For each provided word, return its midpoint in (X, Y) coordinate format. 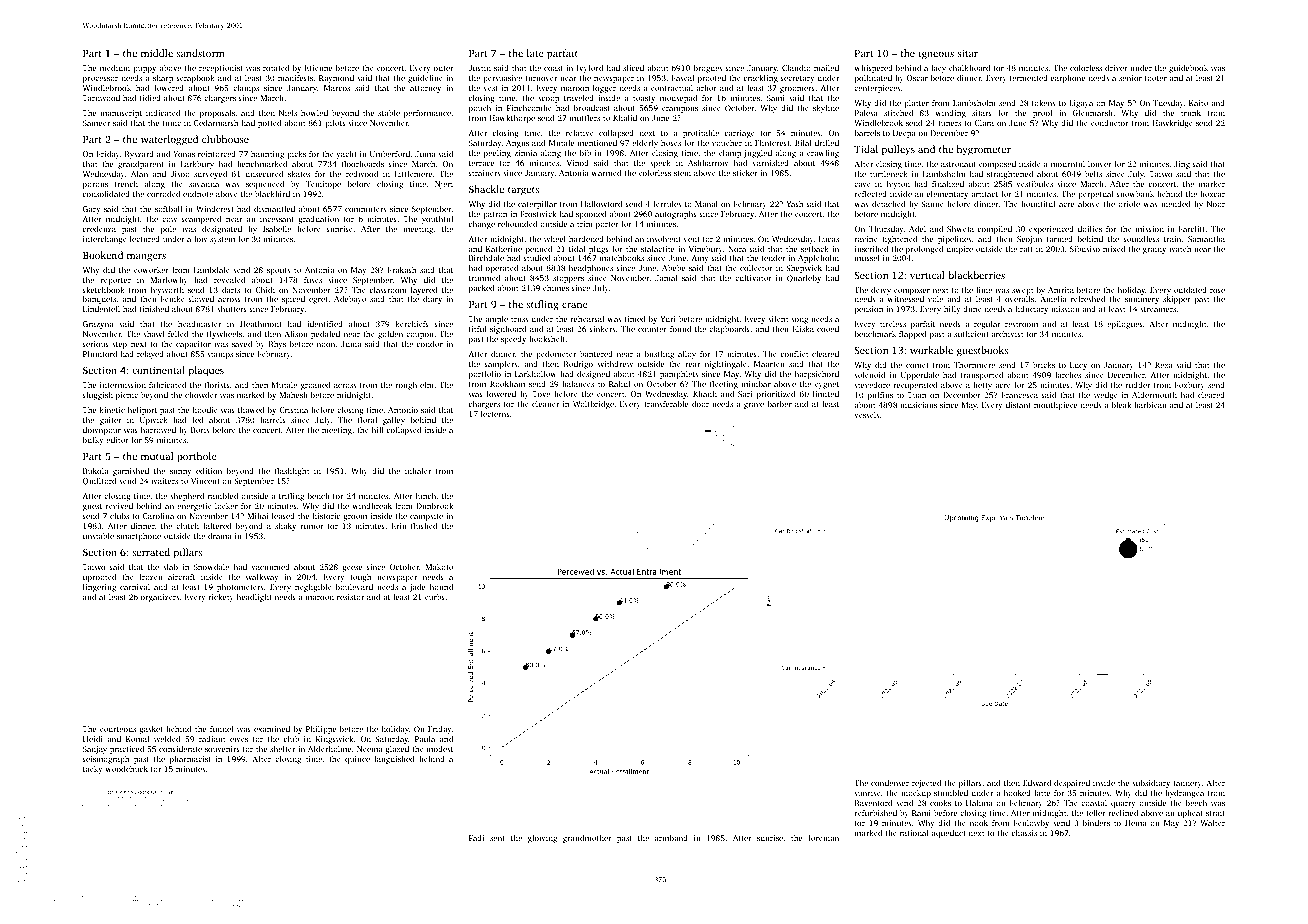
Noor (1216, 204)
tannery (1188, 784)
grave (754, 406)
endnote (198, 194)
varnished (771, 163)
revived (119, 506)
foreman (823, 838)
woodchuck (127, 769)
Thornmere (974, 365)
